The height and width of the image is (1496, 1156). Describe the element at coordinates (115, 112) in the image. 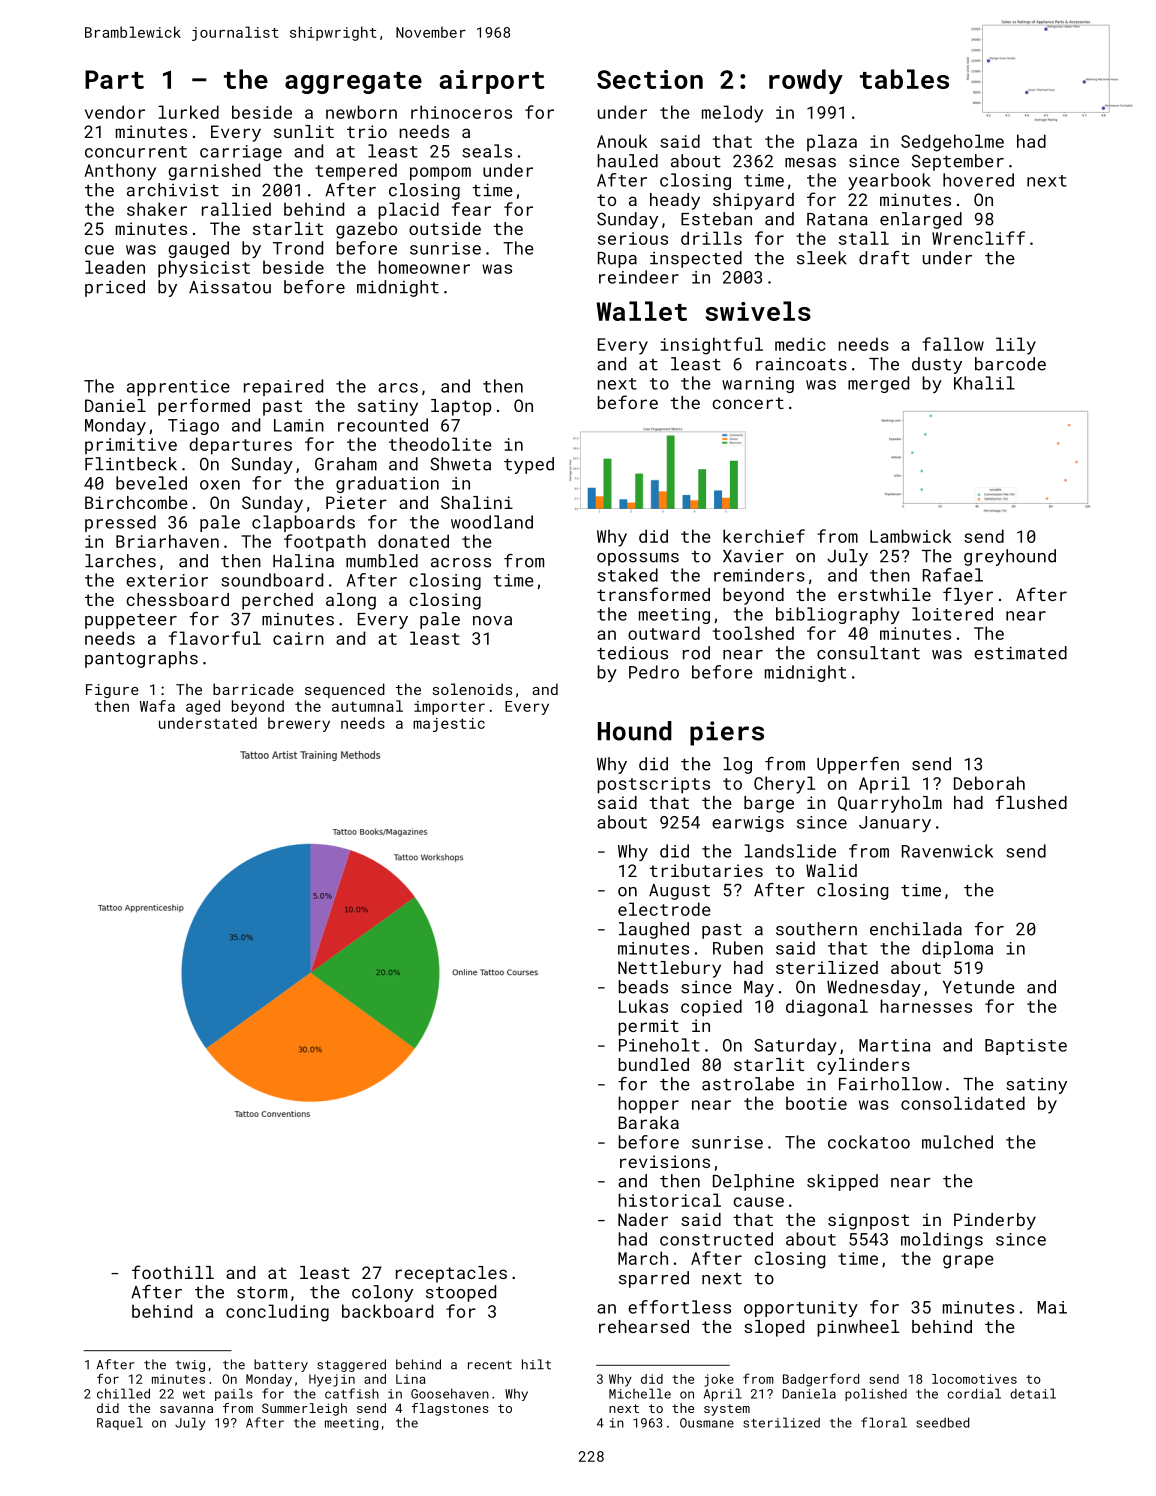

I see `vendor` at that location.
